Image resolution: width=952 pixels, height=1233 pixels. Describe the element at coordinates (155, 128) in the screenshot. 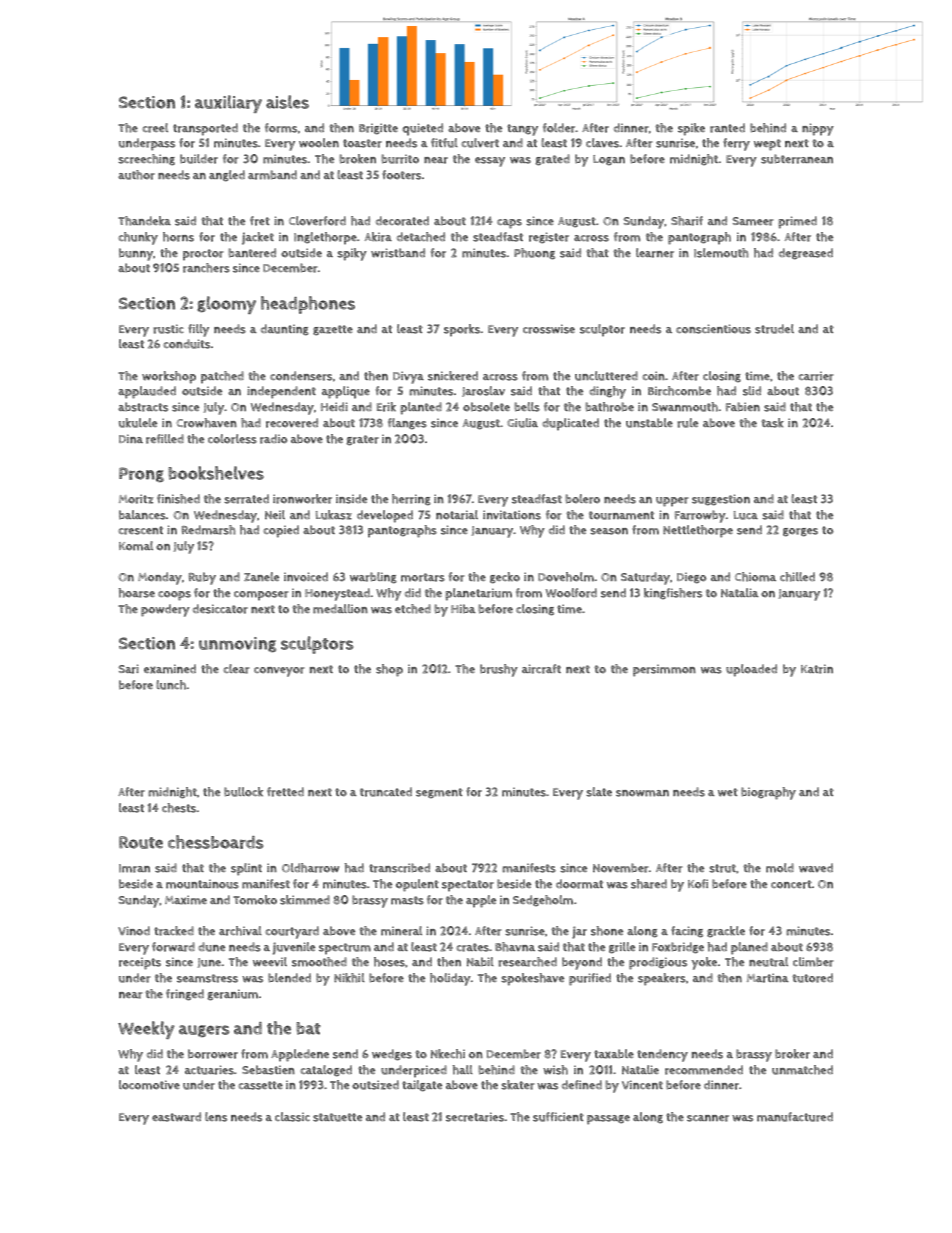

I see `creel` at that location.
